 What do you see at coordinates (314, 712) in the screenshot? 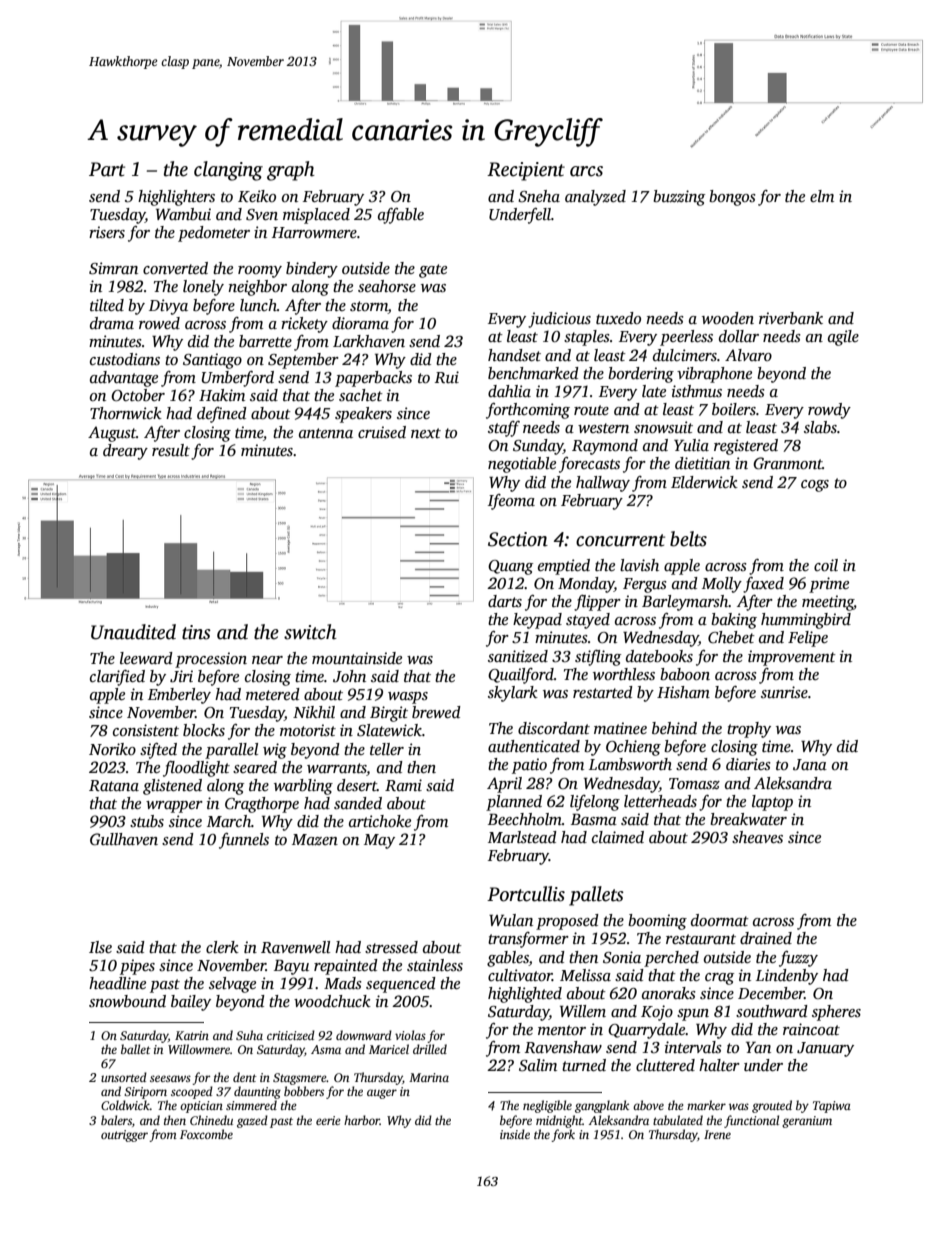
I see `Nikhil` at bounding box center [314, 712].
